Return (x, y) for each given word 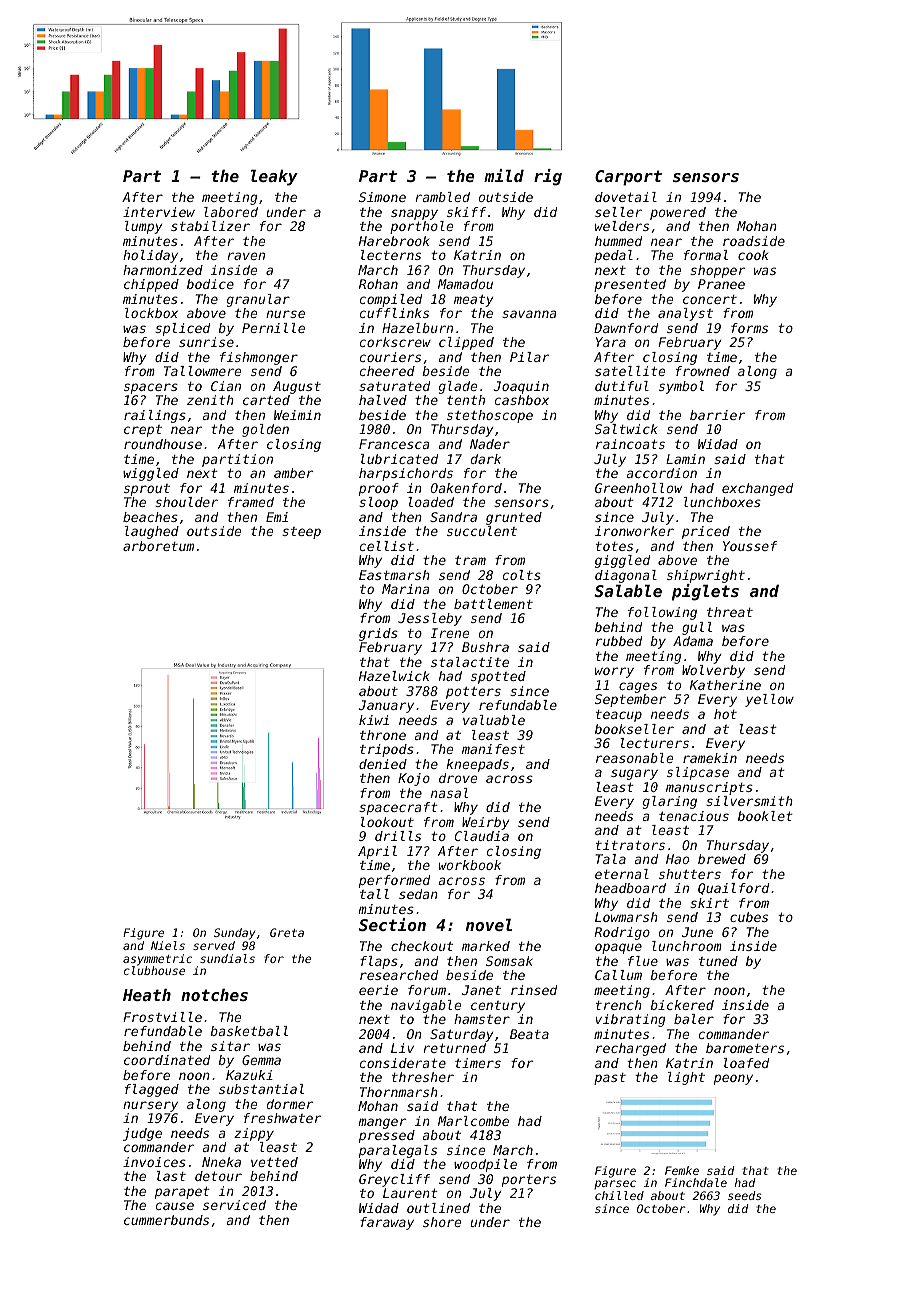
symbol (681, 387)
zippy (254, 1134)
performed (394, 881)
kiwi (374, 720)
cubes (749, 917)
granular (258, 300)
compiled (391, 300)
